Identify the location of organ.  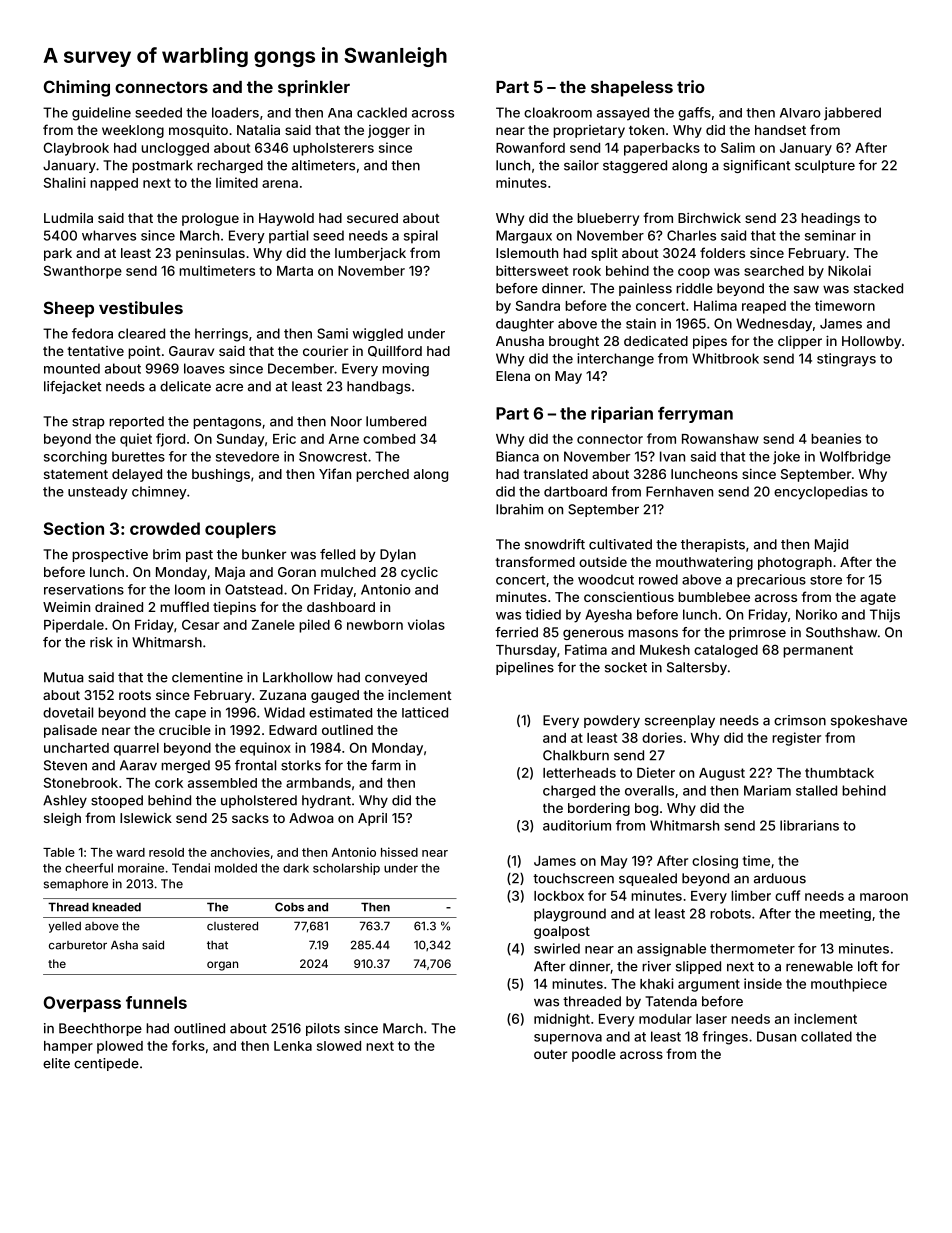
(222, 966).
